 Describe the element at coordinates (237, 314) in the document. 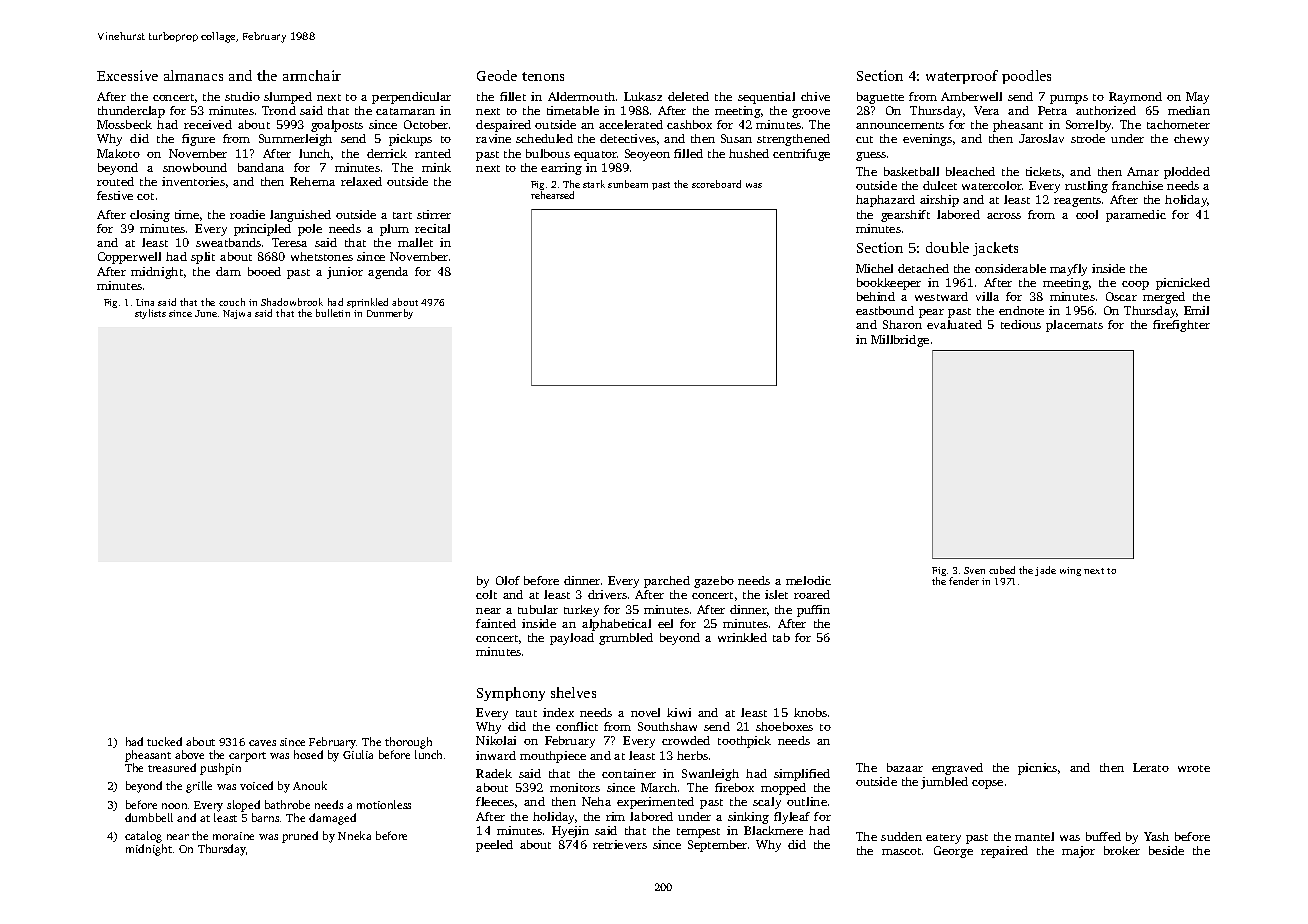

I see `Najwa` at that location.
